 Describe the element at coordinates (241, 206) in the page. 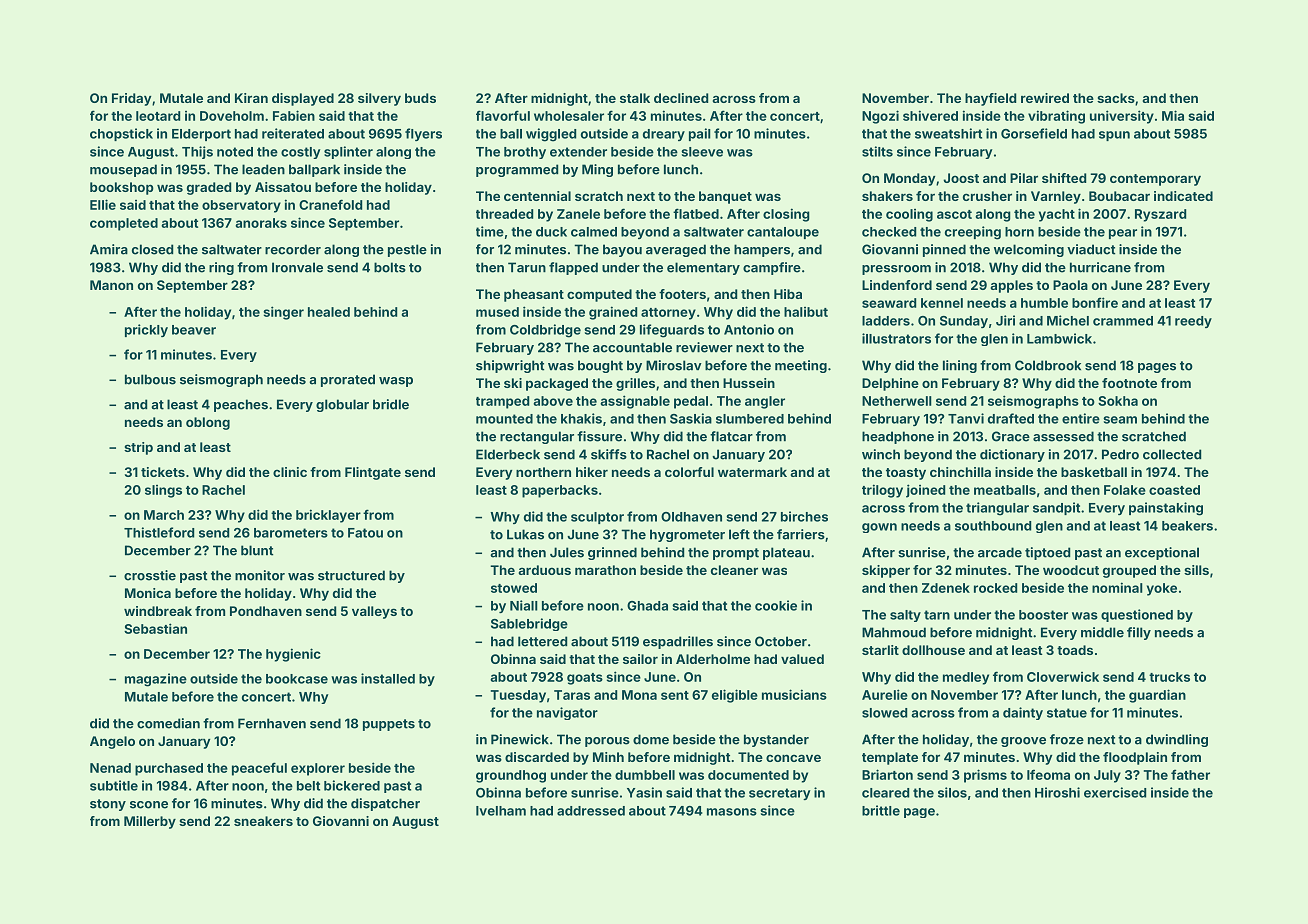

I see `observatory` at that location.
